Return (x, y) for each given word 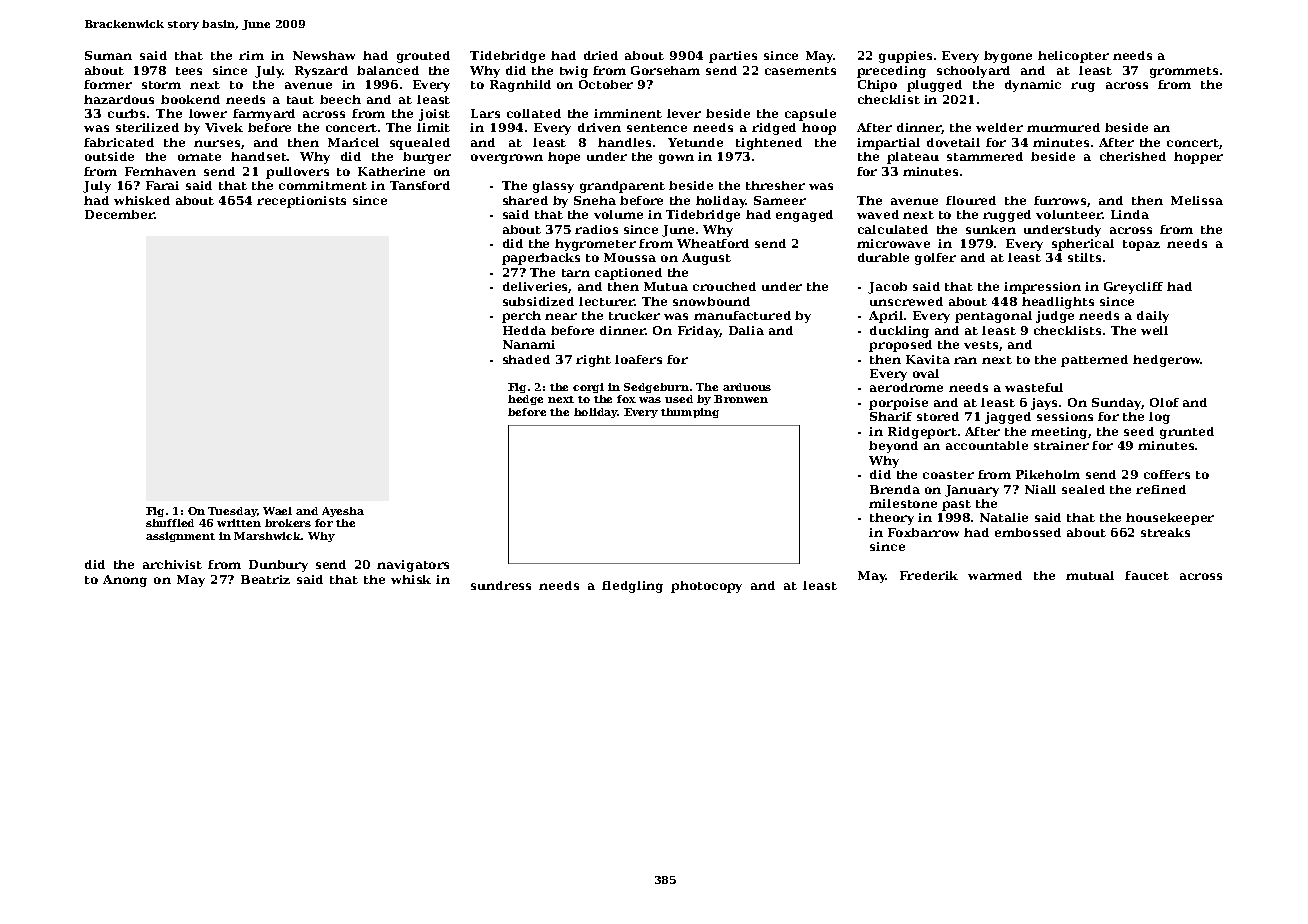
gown (676, 159)
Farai (162, 185)
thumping (690, 413)
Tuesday (232, 512)
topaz (1141, 245)
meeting (1059, 433)
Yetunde (695, 142)
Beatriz (265, 579)
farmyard (264, 115)
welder (999, 127)
